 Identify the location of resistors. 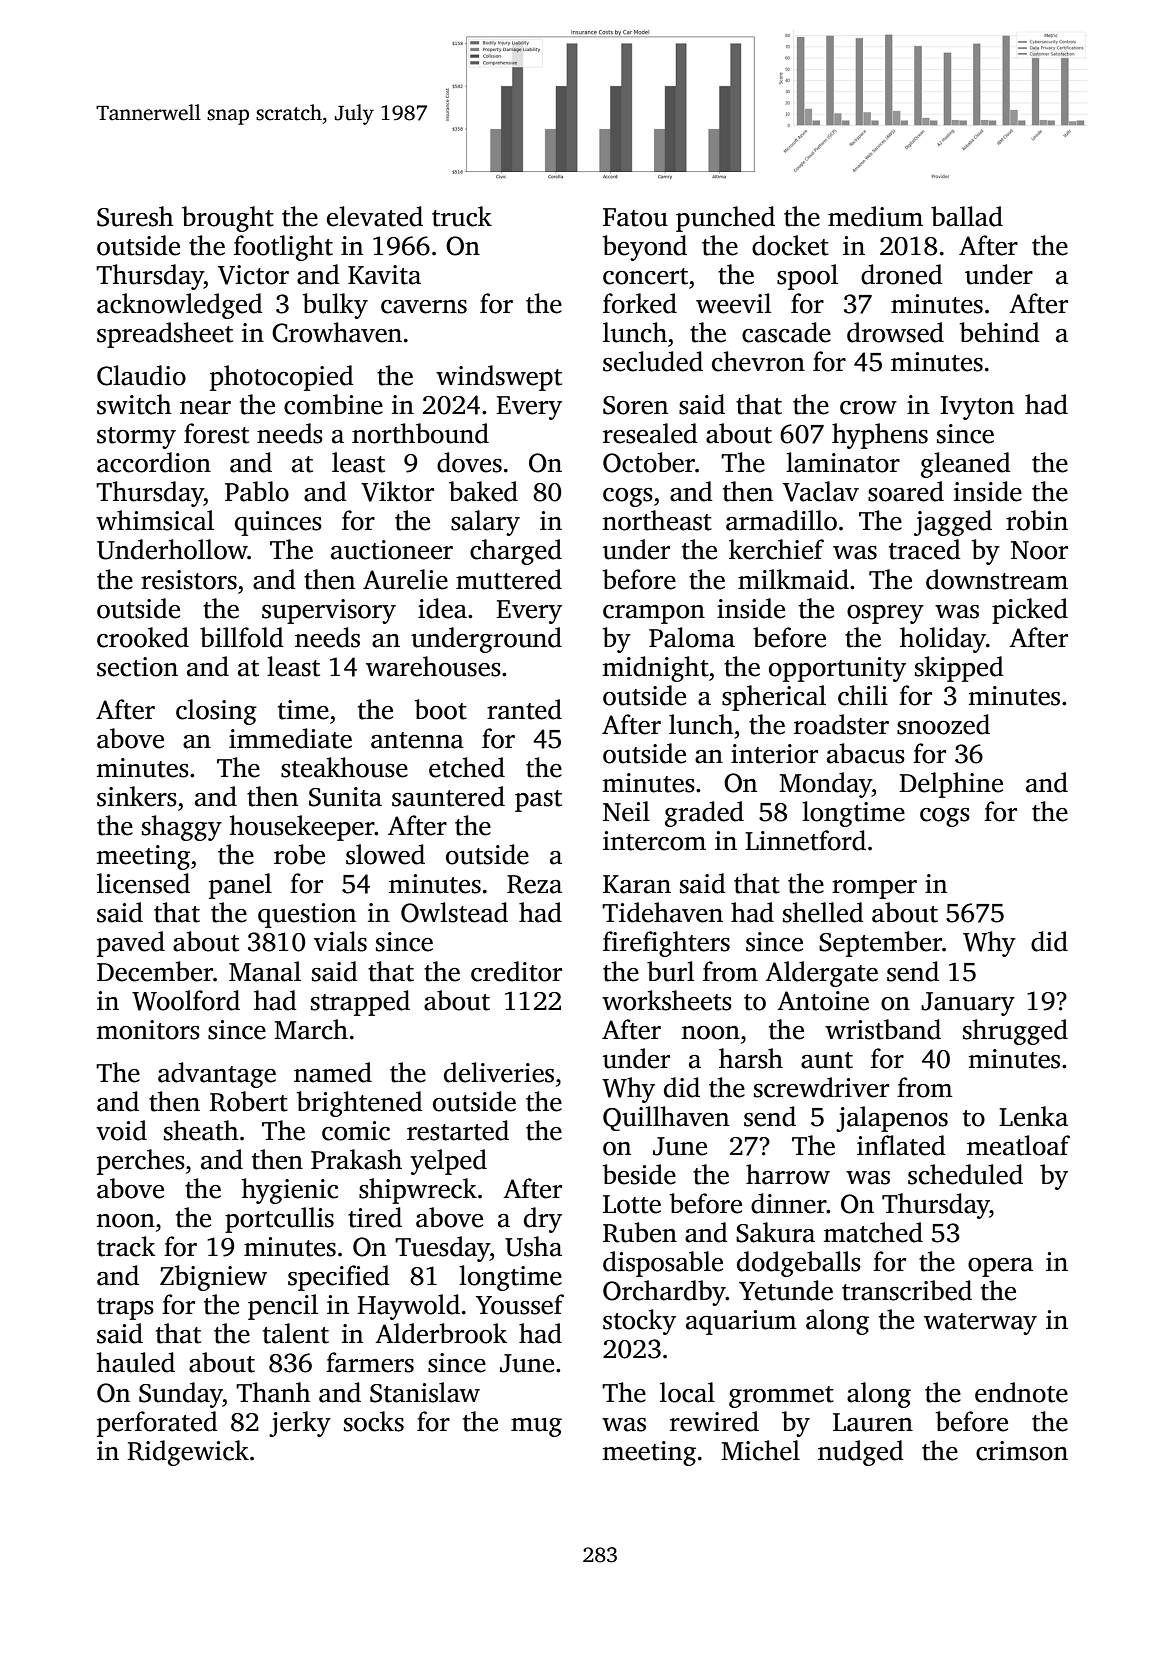
(189, 580).
